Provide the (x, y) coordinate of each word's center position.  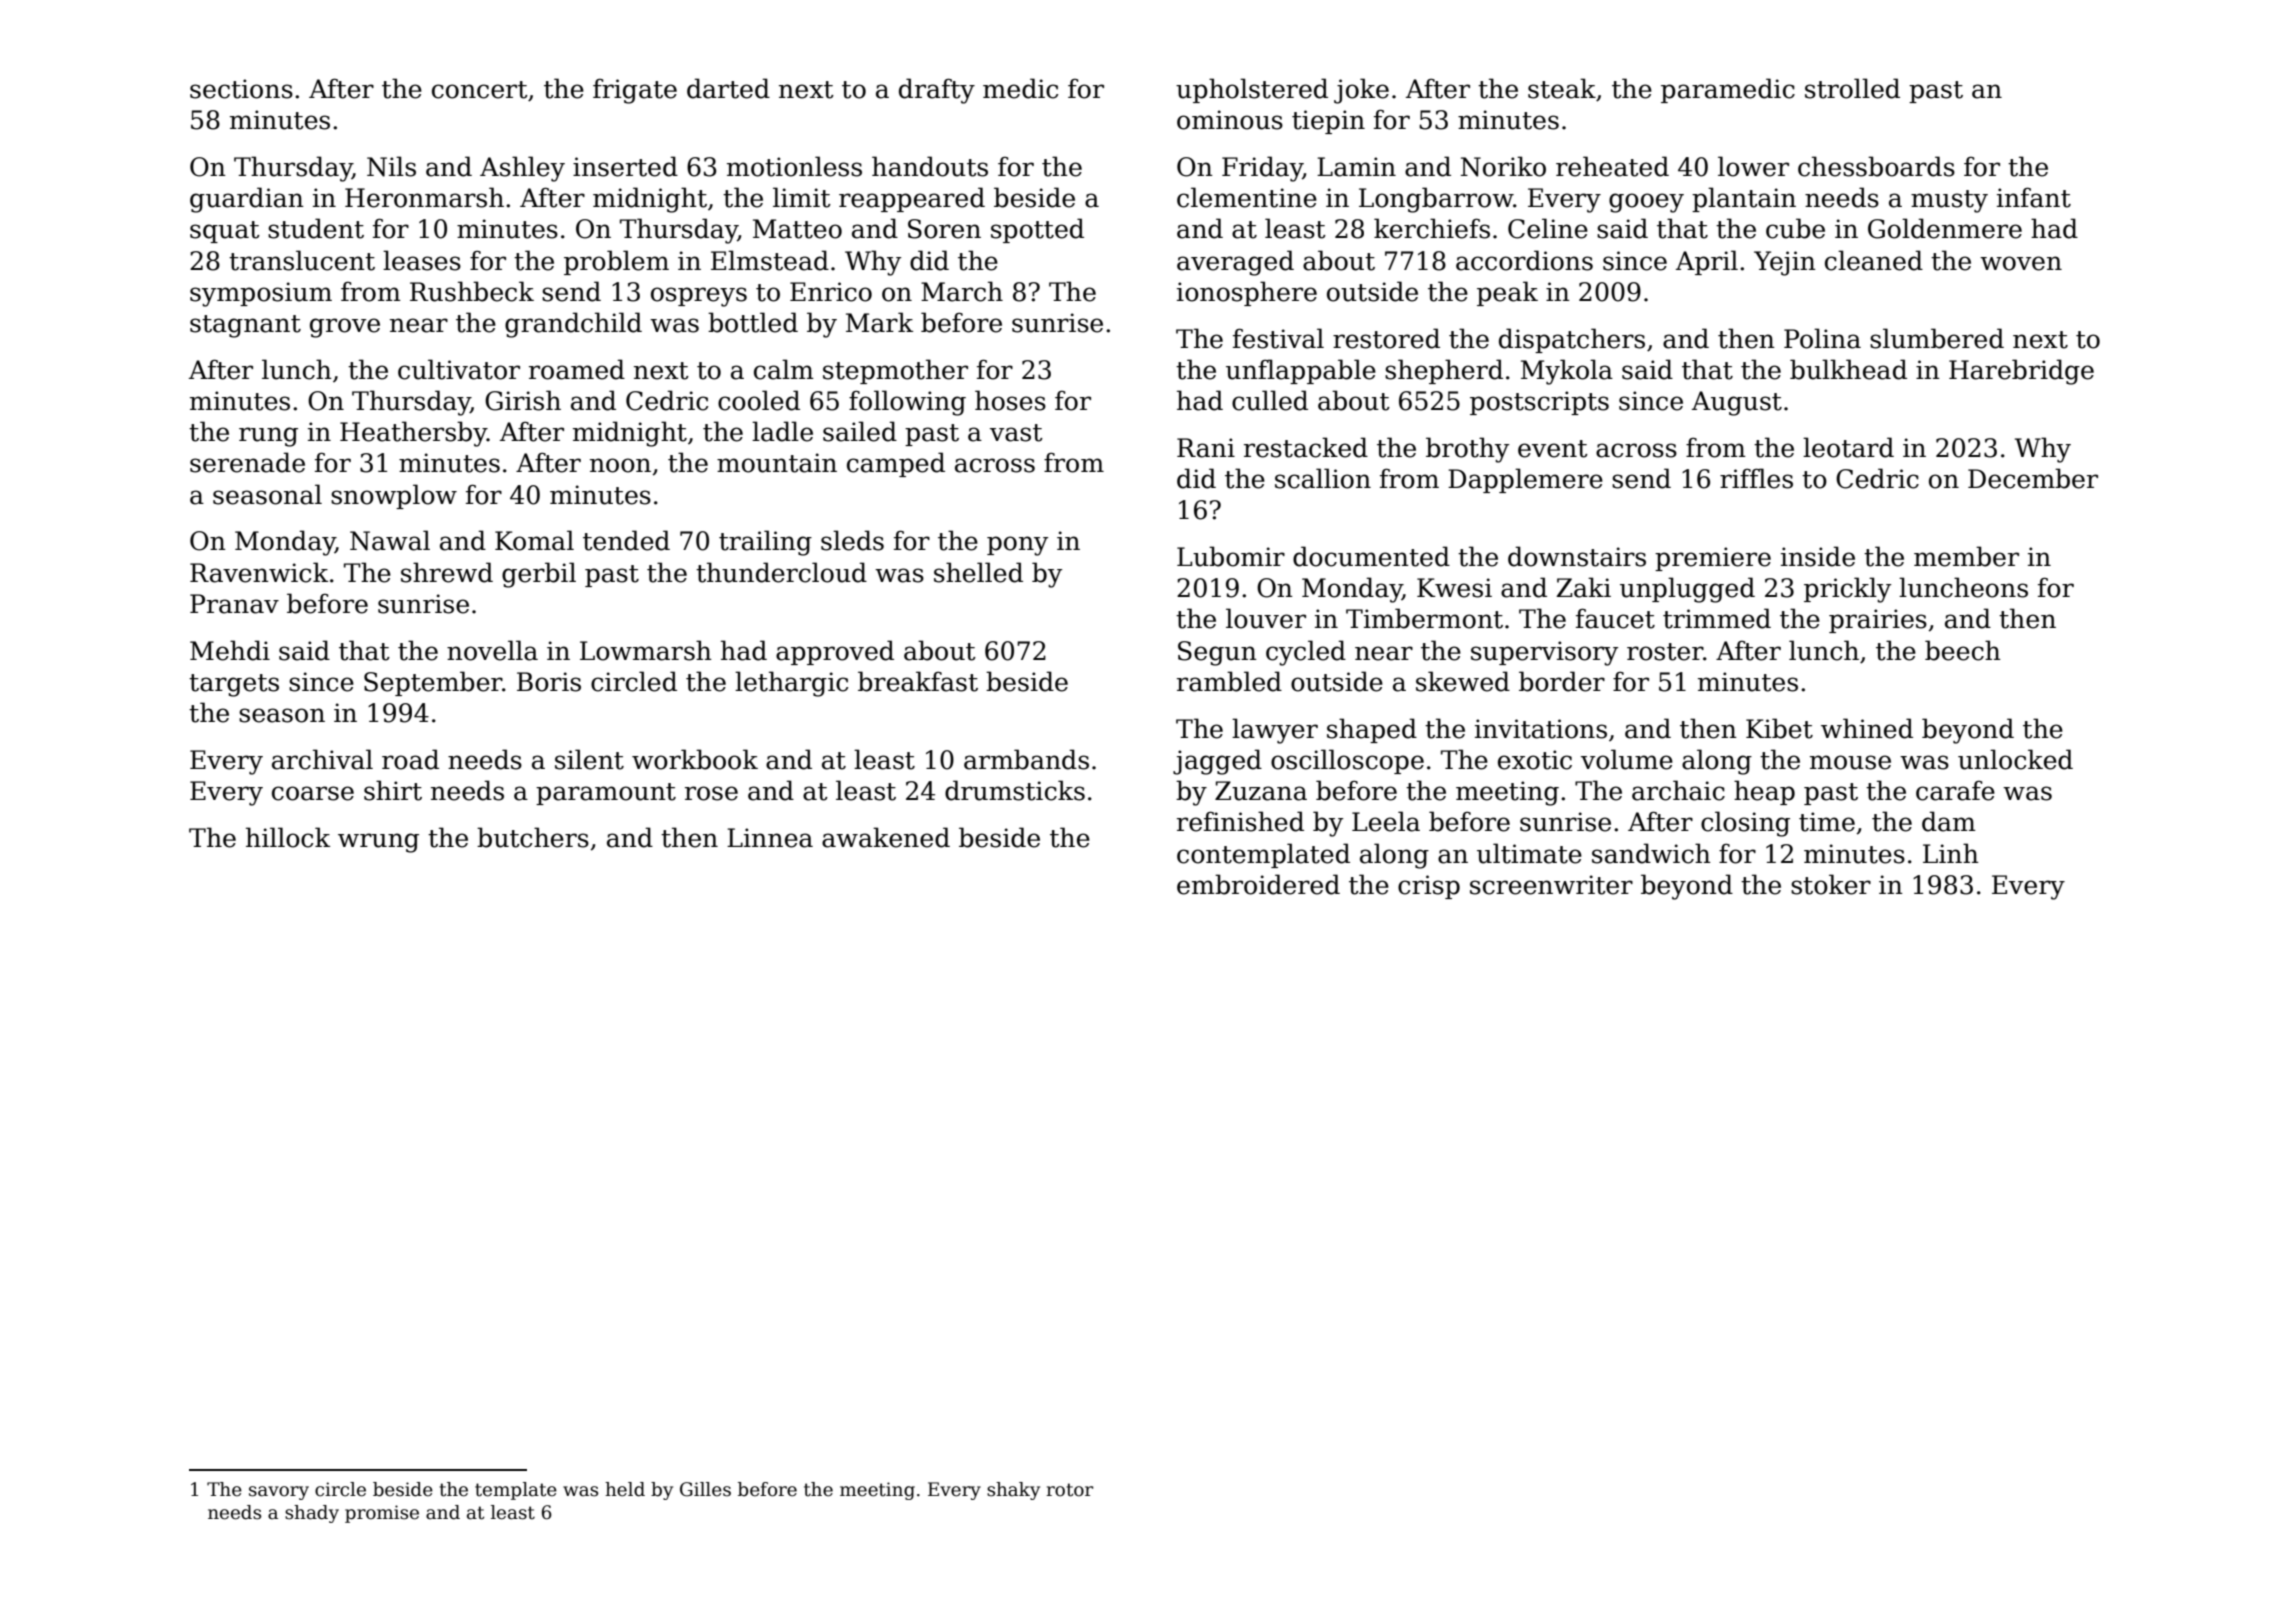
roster (1665, 652)
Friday (1262, 169)
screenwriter (1551, 885)
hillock (288, 837)
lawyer (1275, 731)
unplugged (1687, 590)
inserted (625, 166)
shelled (978, 572)
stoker (1831, 884)
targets (234, 685)
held (625, 1489)
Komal (534, 540)
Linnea (770, 838)
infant (2034, 197)
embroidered (1258, 884)
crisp (1429, 887)
